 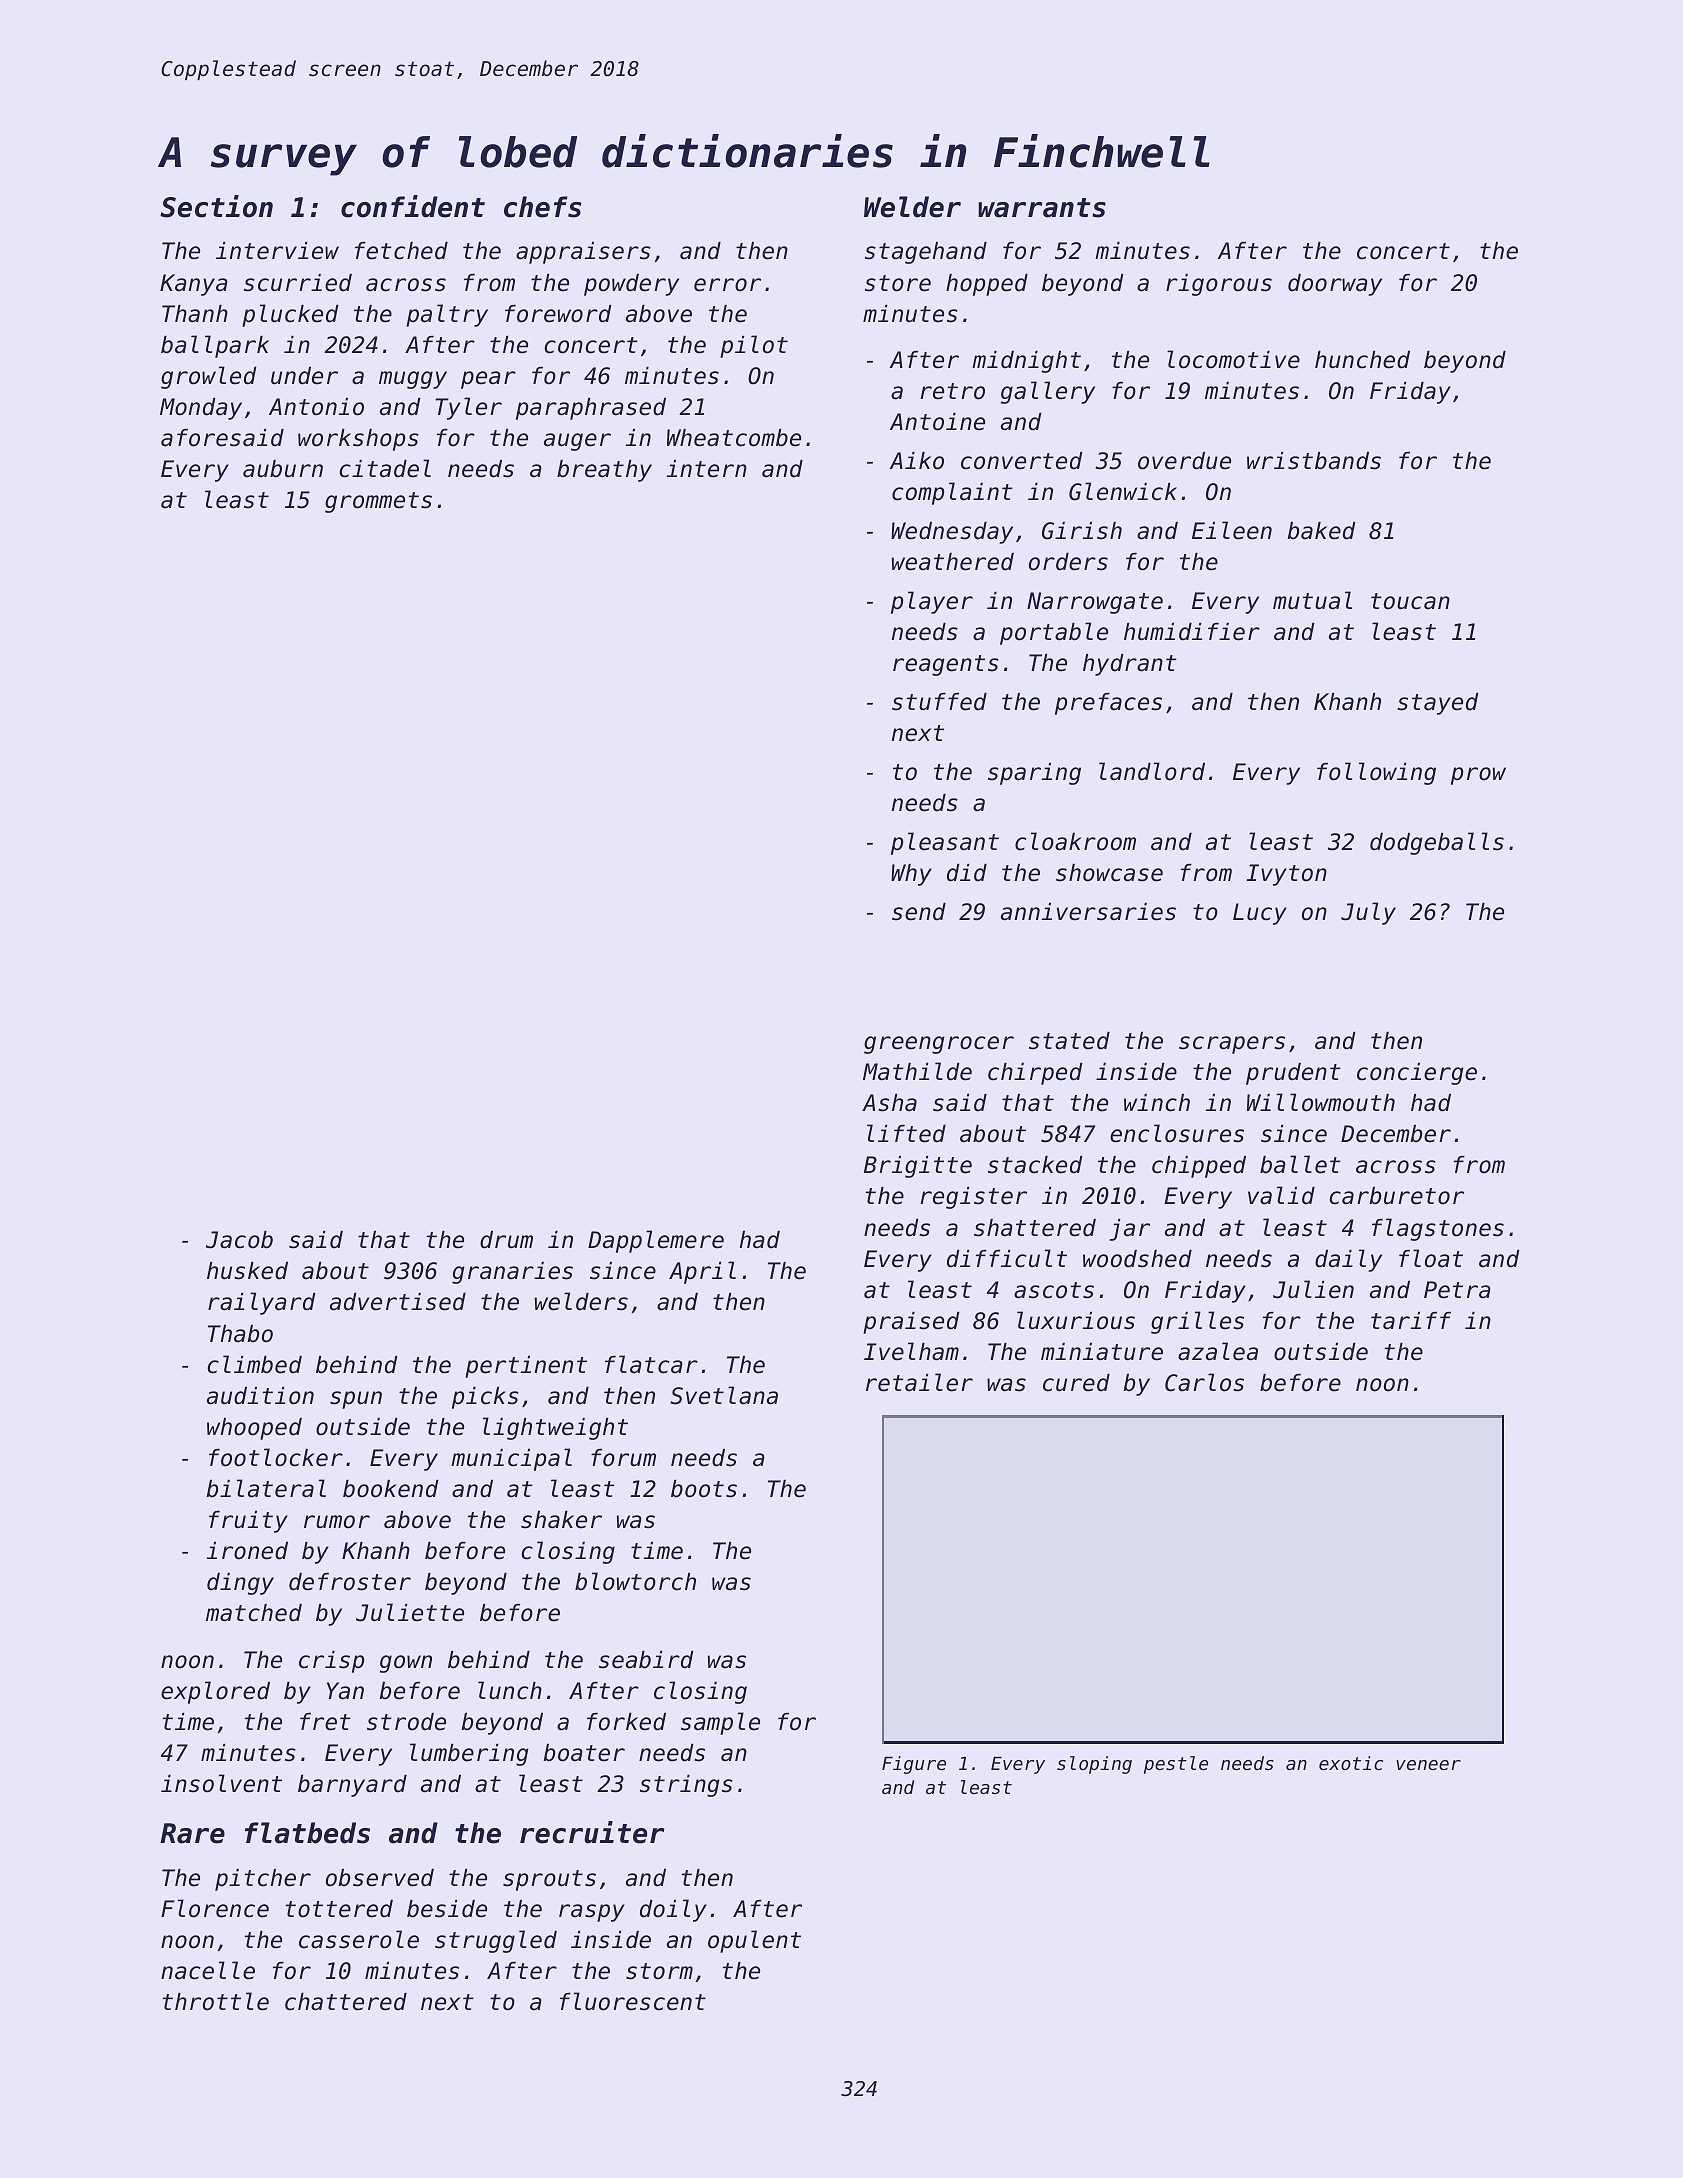 What do you see at coordinates (192, 1833) in the screenshot?
I see `Rare` at bounding box center [192, 1833].
